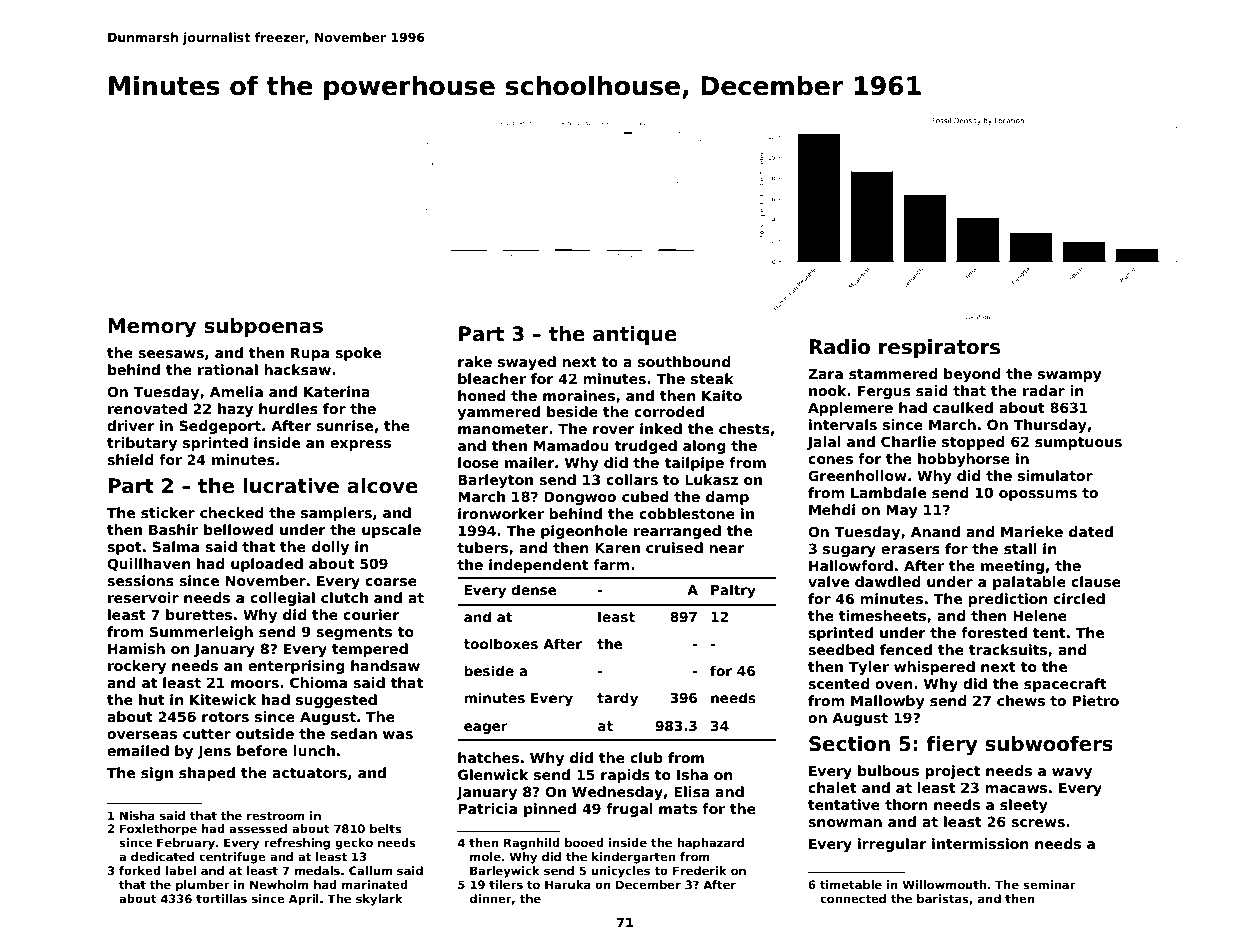  I want to click on eager, so click(486, 728).
